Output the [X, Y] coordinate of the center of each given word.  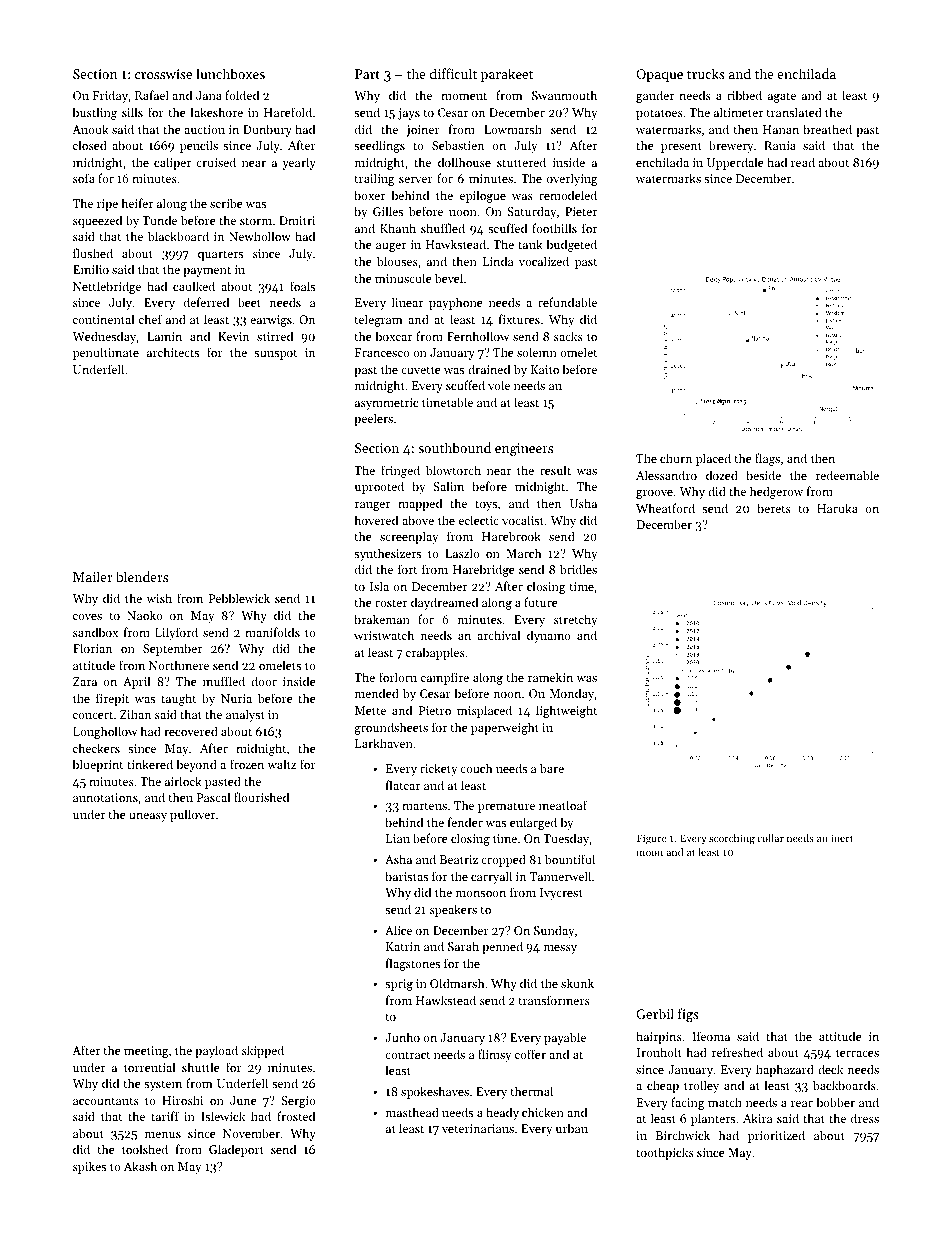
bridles [578, 569]
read [803, 162]
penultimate [106, 353]
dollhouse [464, 162]
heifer [137, 203]
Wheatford [665, 508]
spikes [89, 1167]
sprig [399, 985]
